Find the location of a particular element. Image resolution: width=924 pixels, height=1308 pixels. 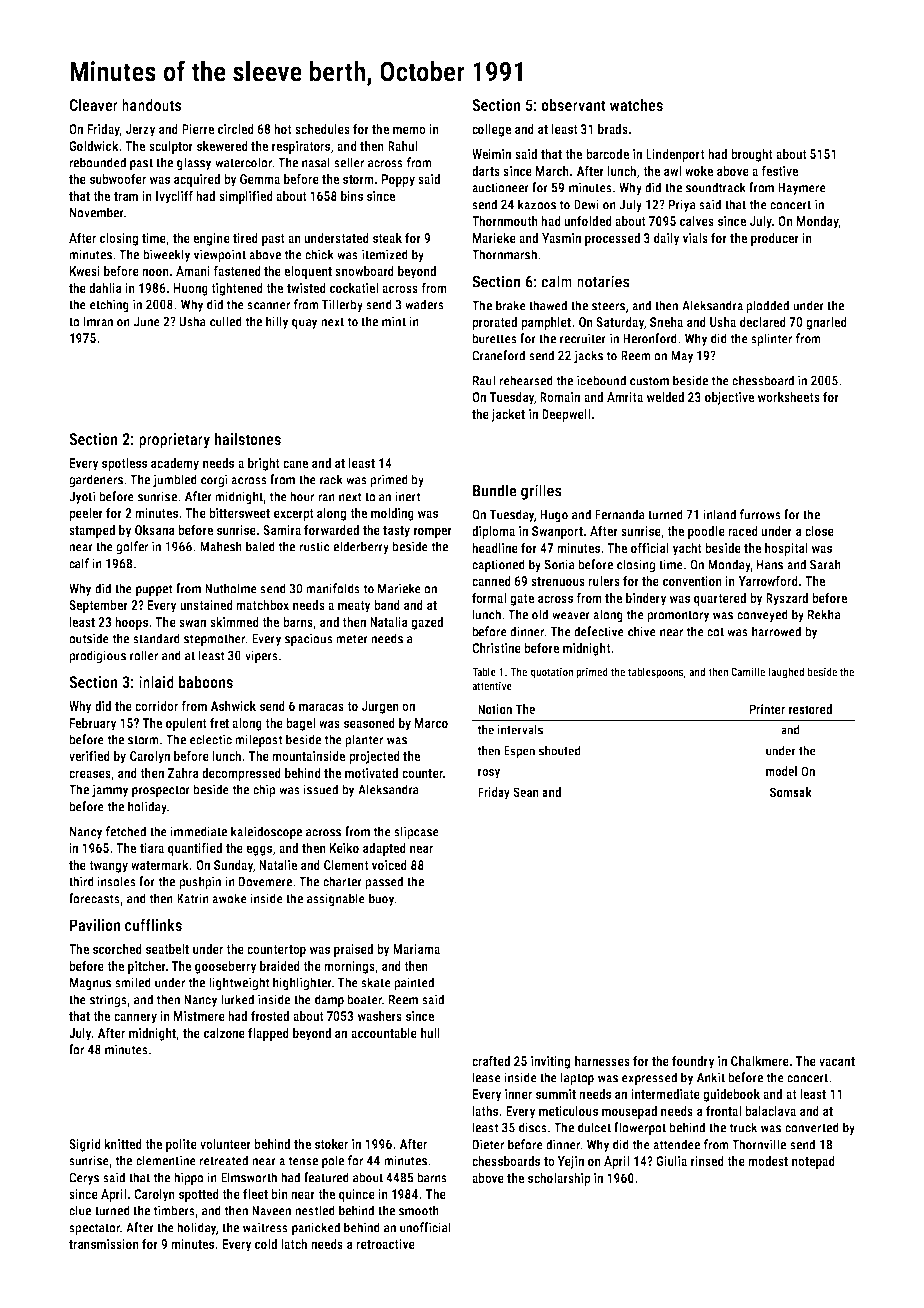

Haymere is located at coordinates (802, 188).
